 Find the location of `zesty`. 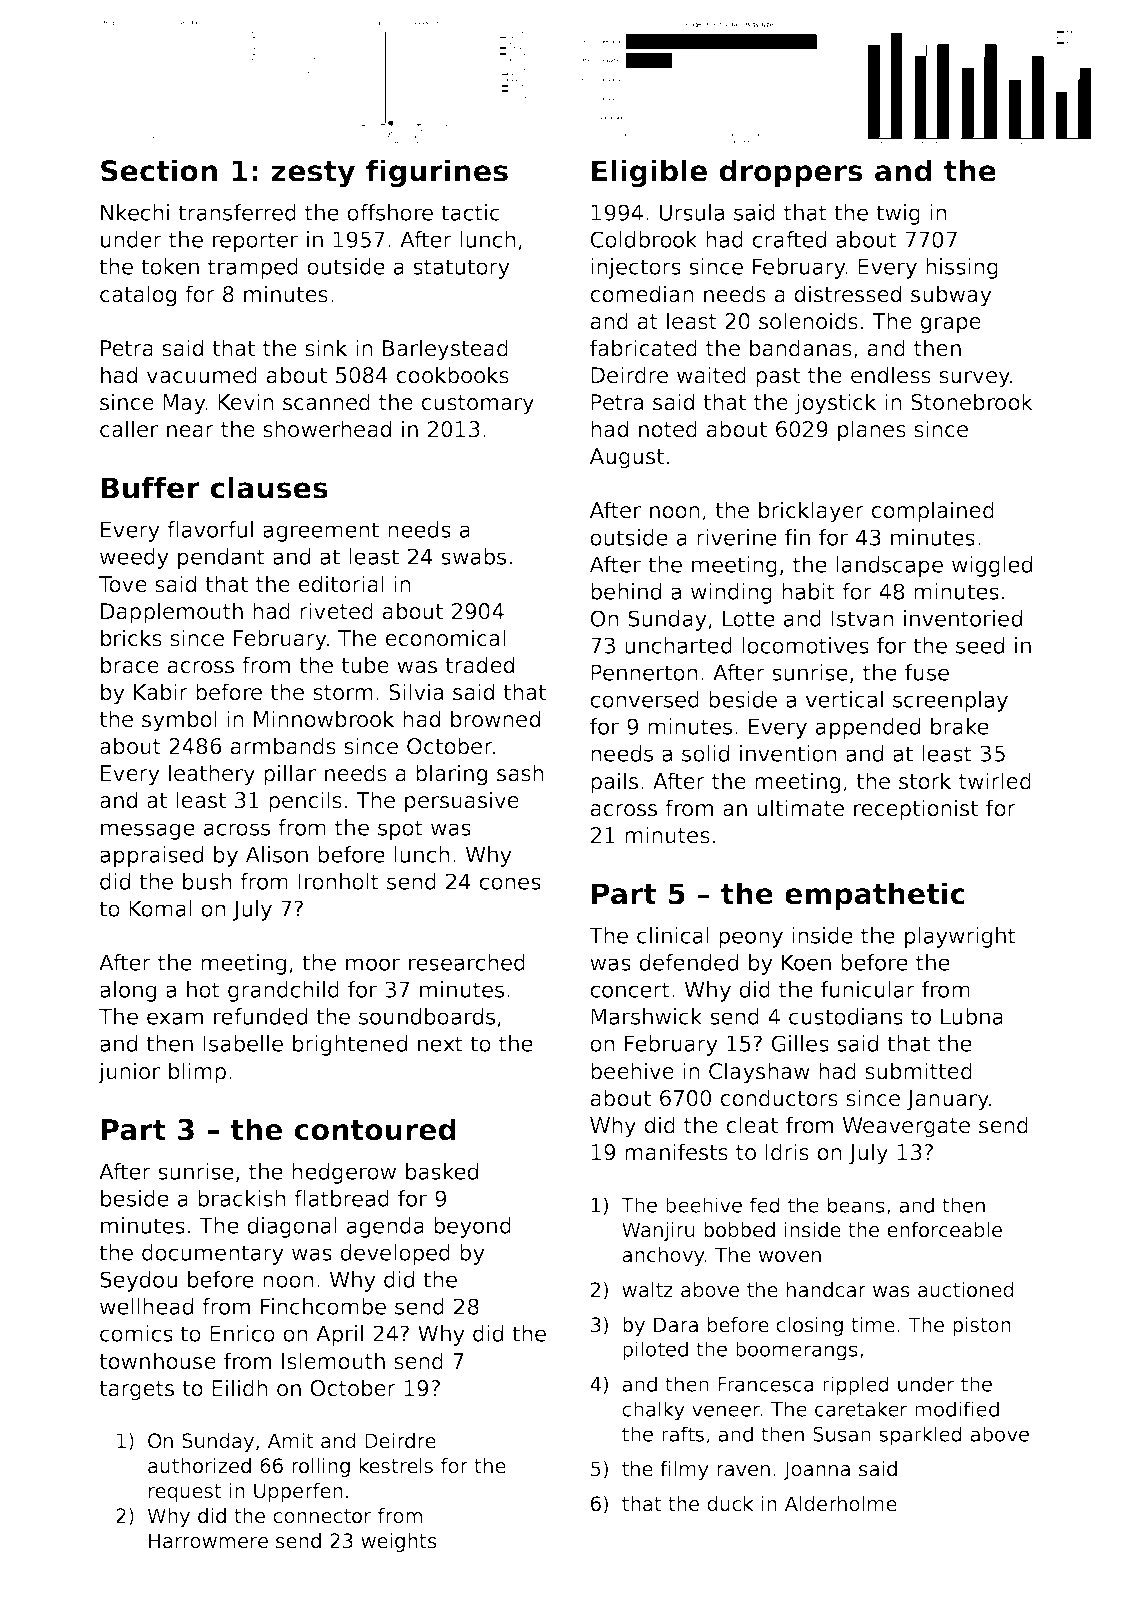

zesty is located at coordinates (313, 174).
